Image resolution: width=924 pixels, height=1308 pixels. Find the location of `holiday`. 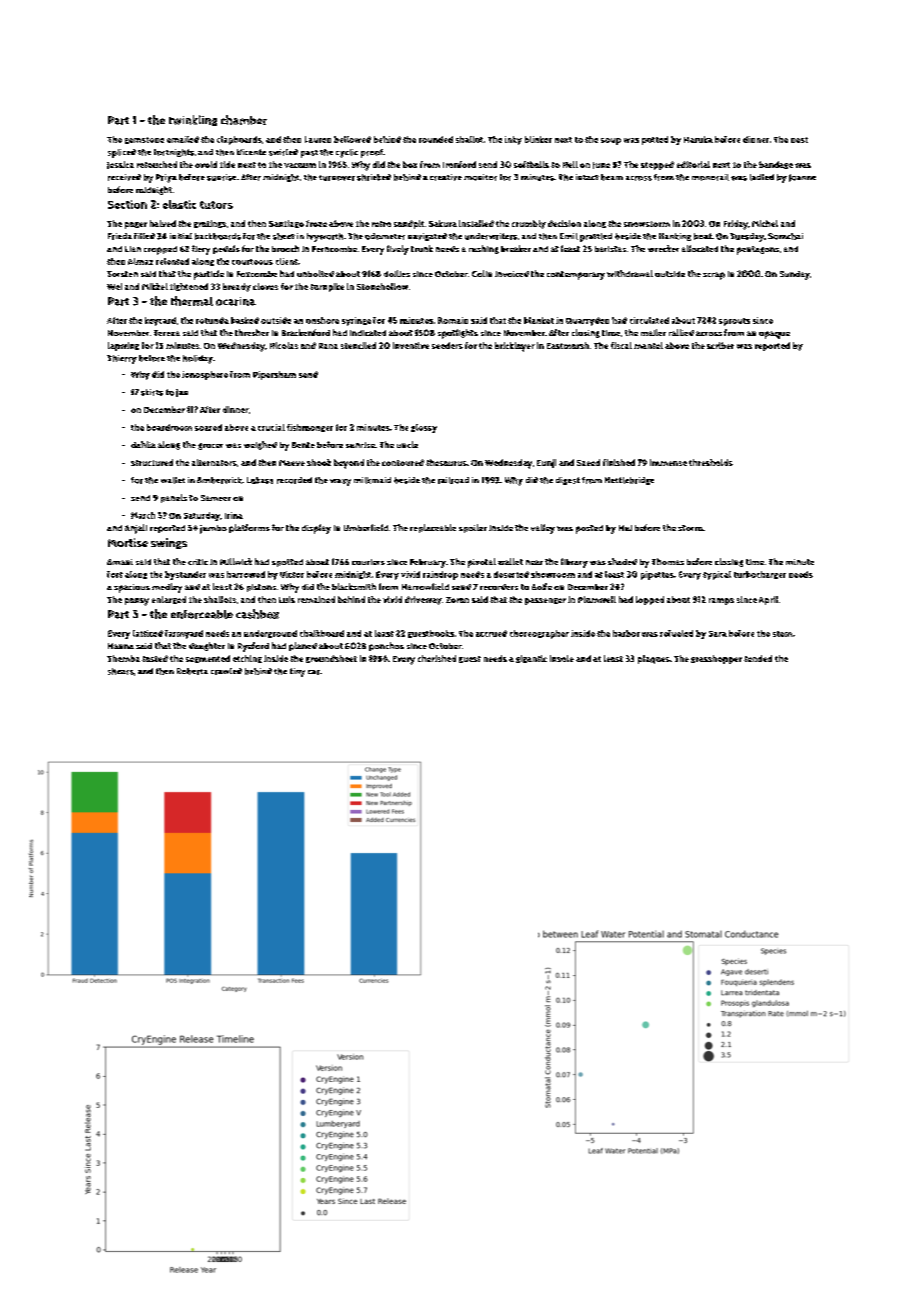

holiday is located at coordinates (198, 359).
